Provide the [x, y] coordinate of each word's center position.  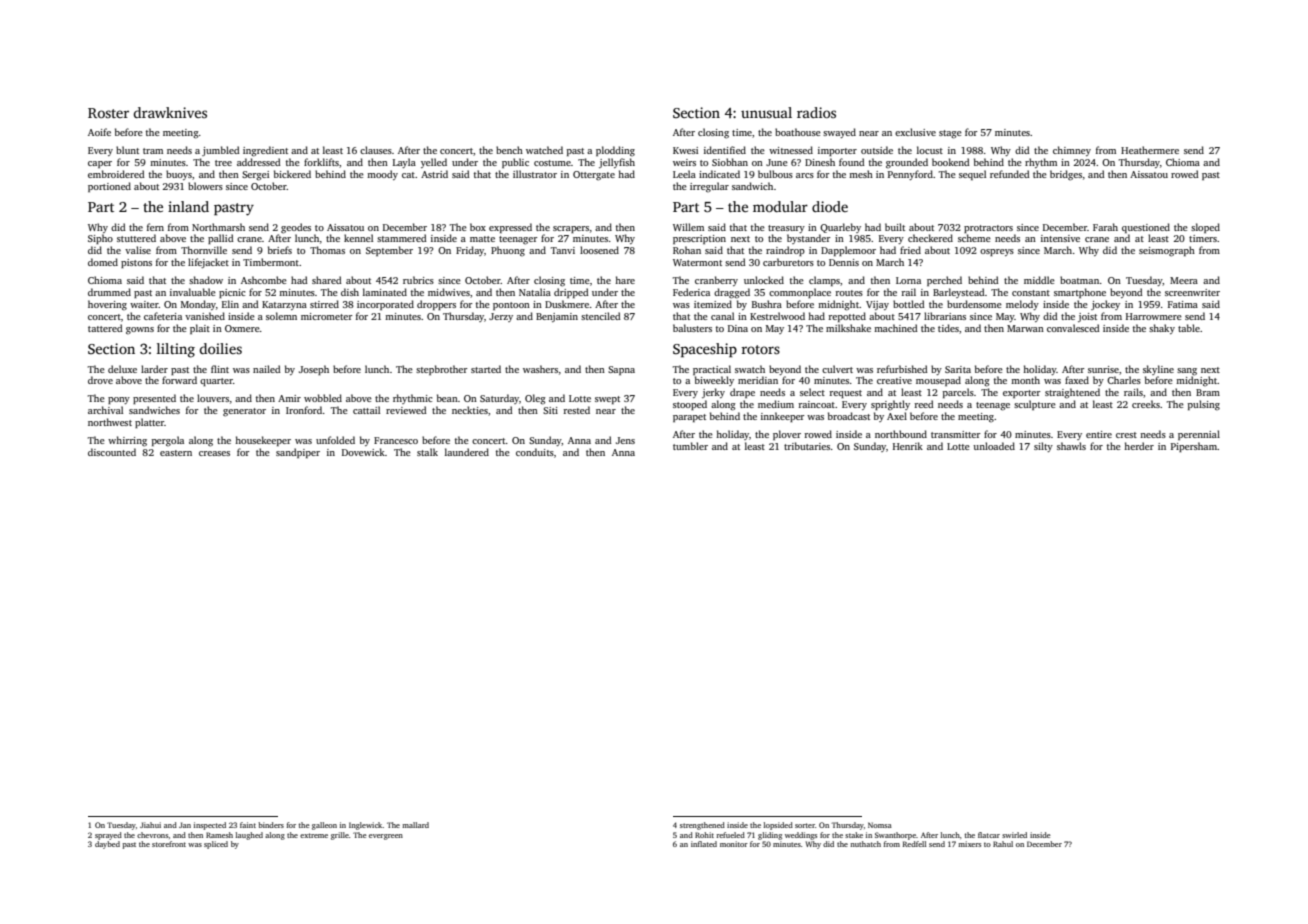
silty [1043, 447]
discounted [112, 452]
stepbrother [441, 370]
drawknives [170, 112]
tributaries [807, 446]
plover [787, 435]
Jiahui [150, 825]
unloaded [994, 446]
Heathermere [1150, 150]
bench [509, 150]
